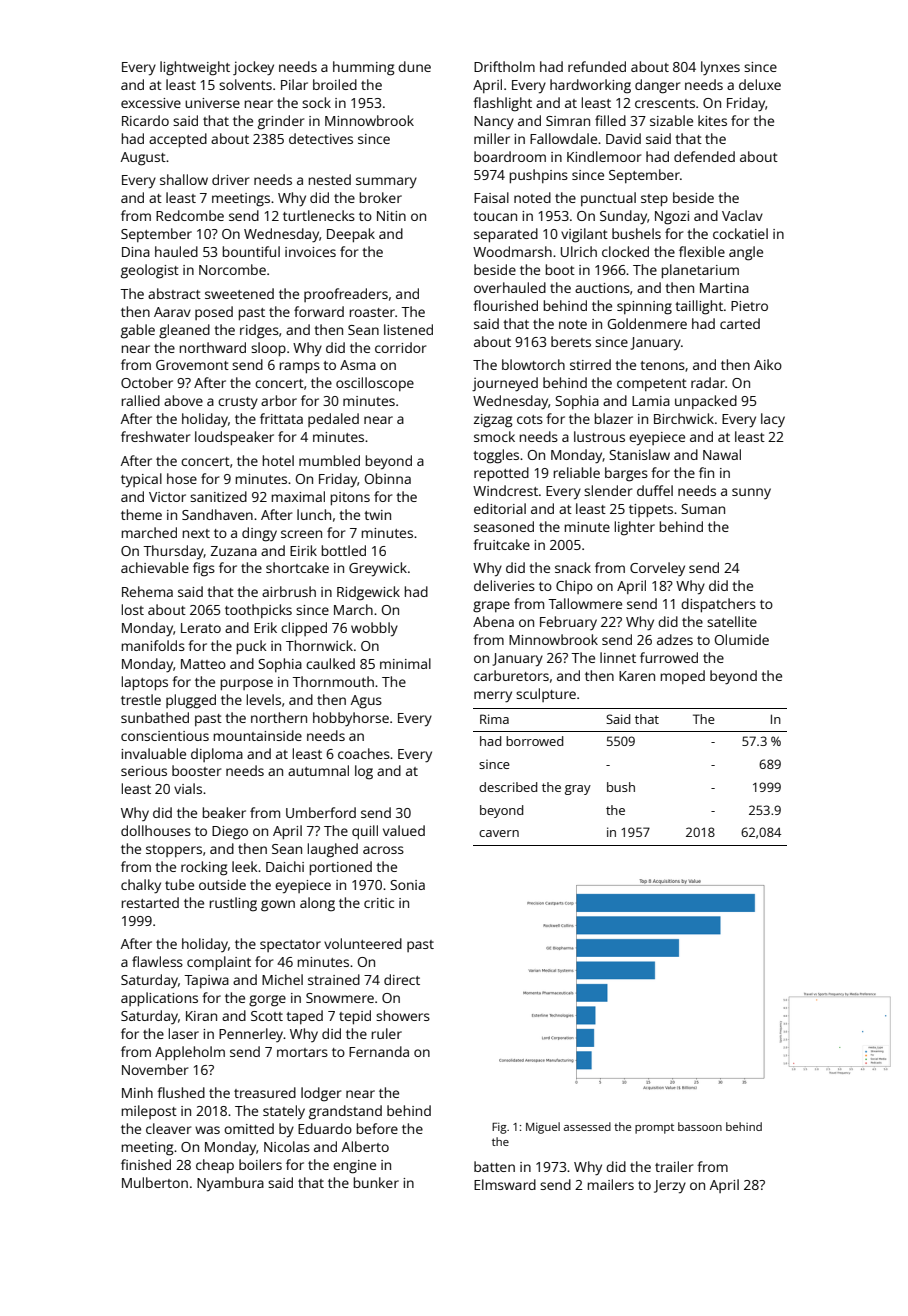 The height and width of the screenshot is (1316, 908). I want to click on stately, so click(284, 1112).
